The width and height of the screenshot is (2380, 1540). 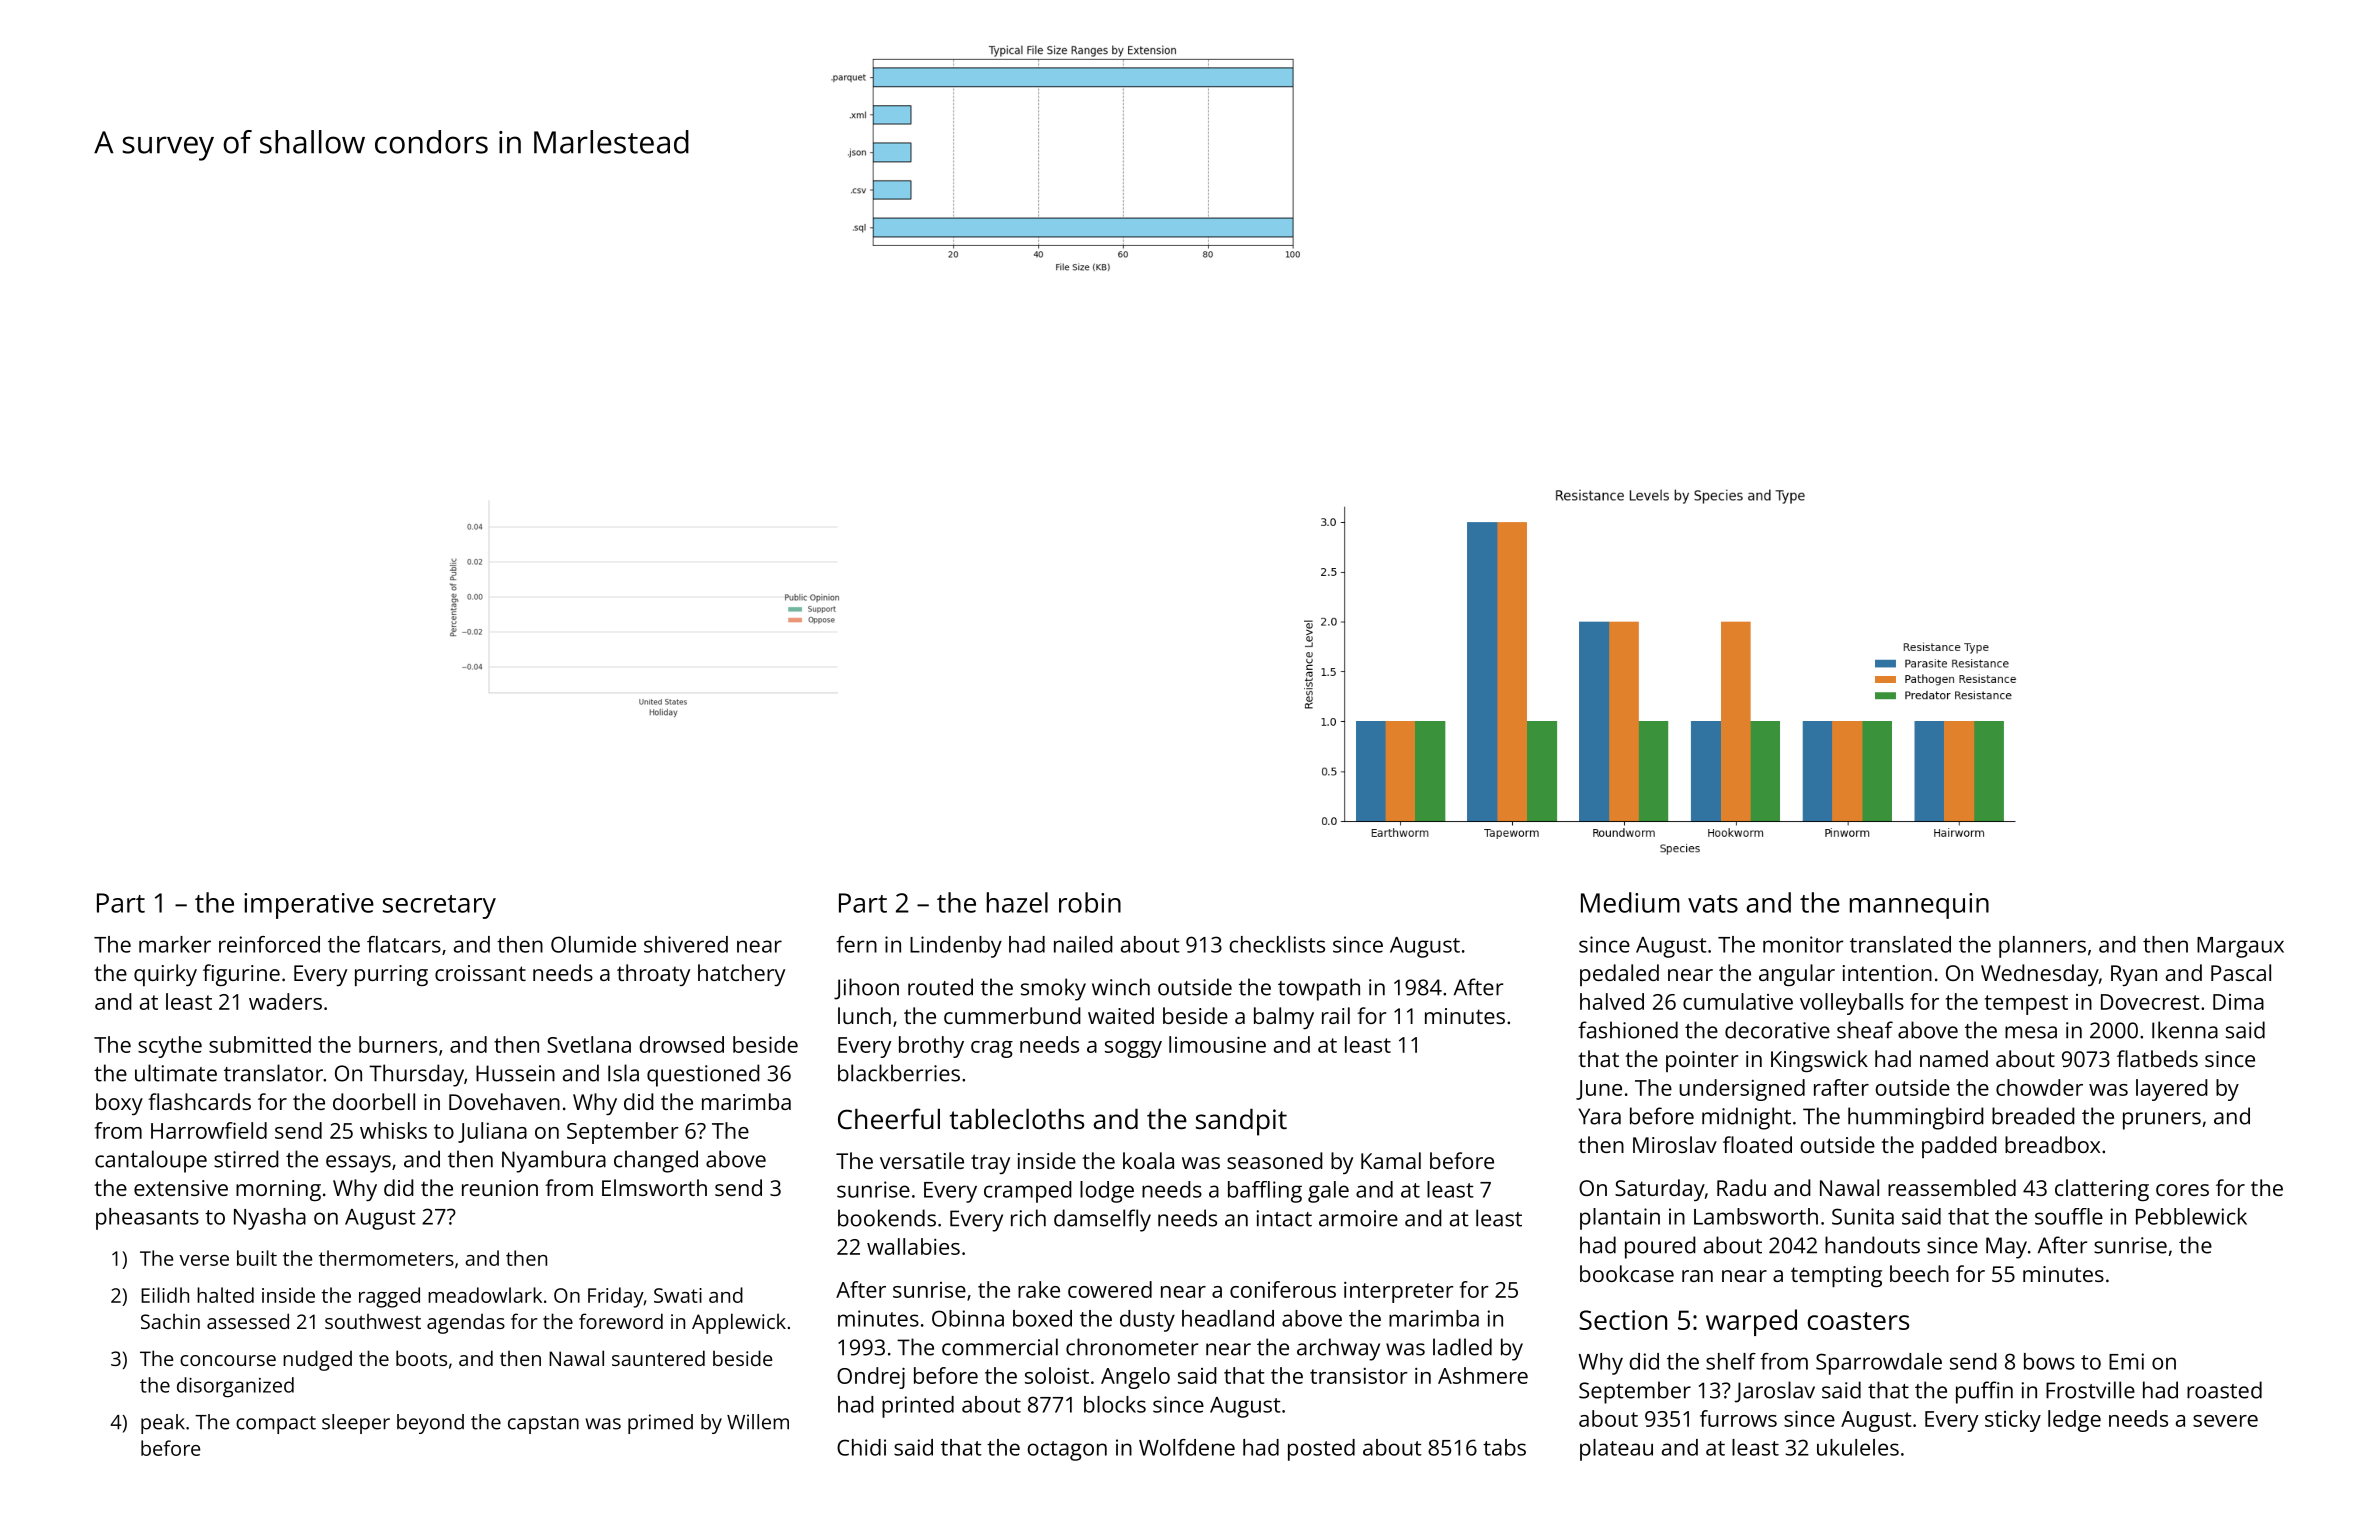 What do you see at coordinates (309, 906) in the screenshot?
I see `imperative` at bounding box center [309, 906].
